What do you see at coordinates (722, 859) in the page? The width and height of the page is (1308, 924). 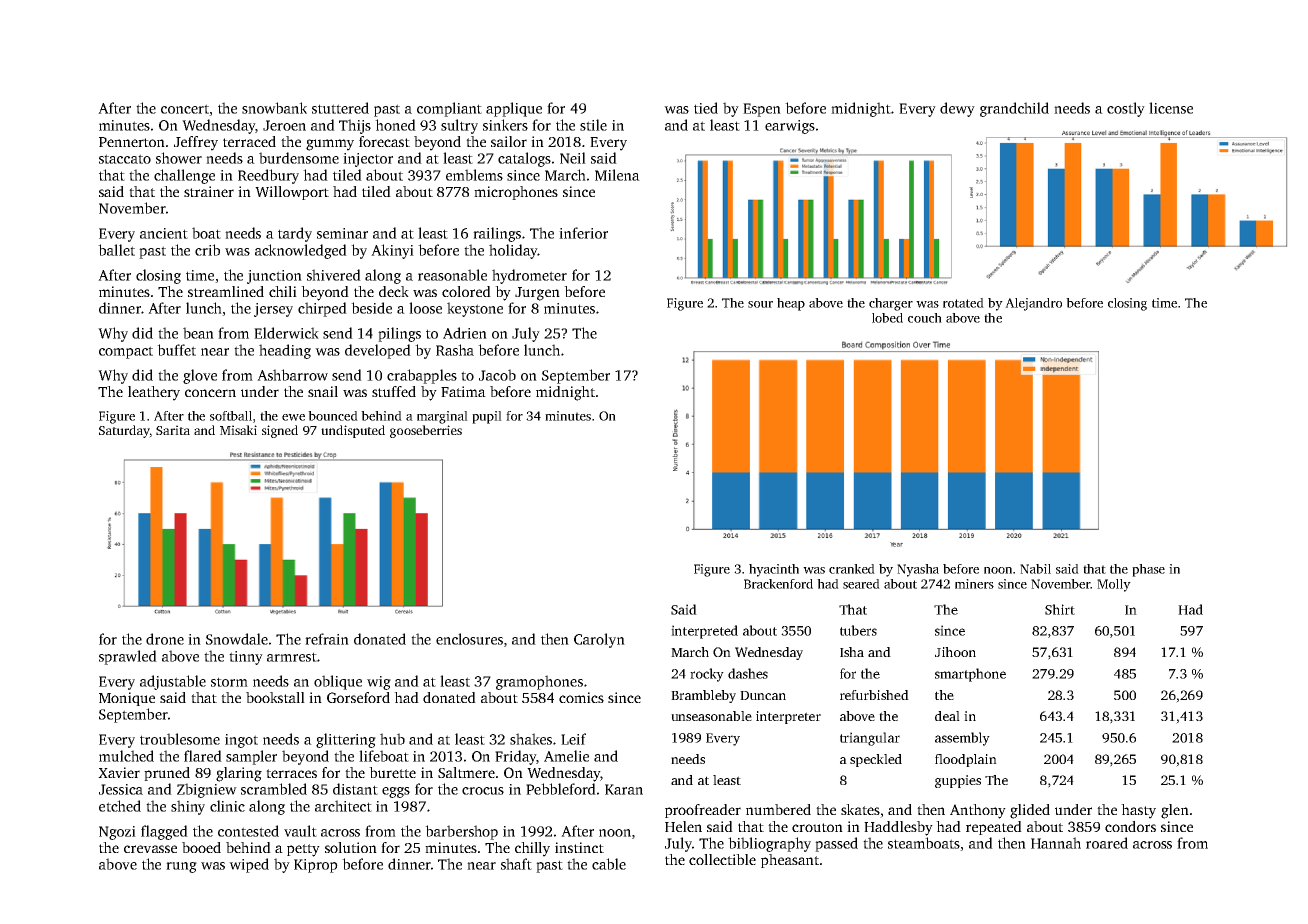 I see `collectible` at bounding box center [722, 859].
